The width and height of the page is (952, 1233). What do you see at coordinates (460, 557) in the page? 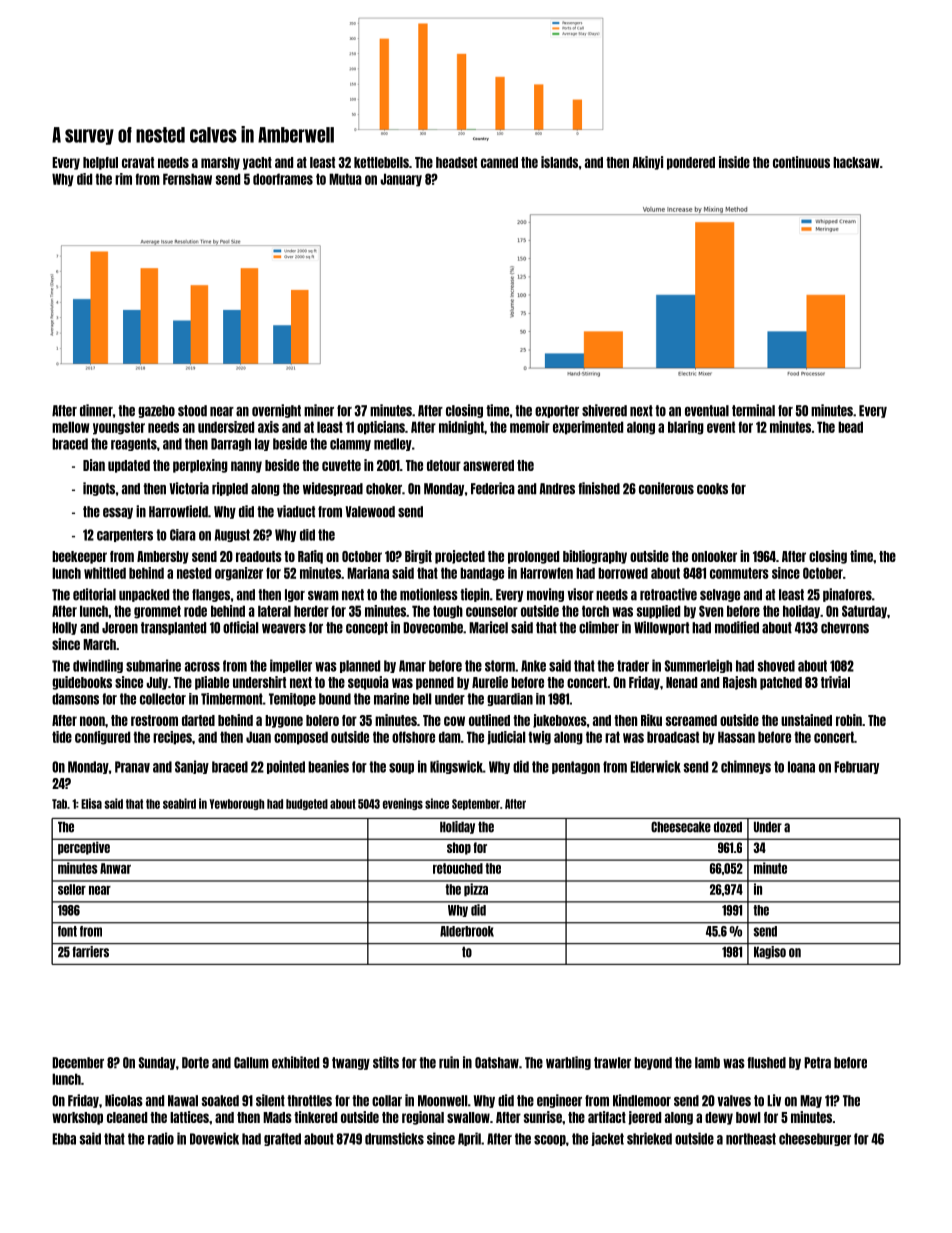
I see `projected` at bounding box center [460, 557].
